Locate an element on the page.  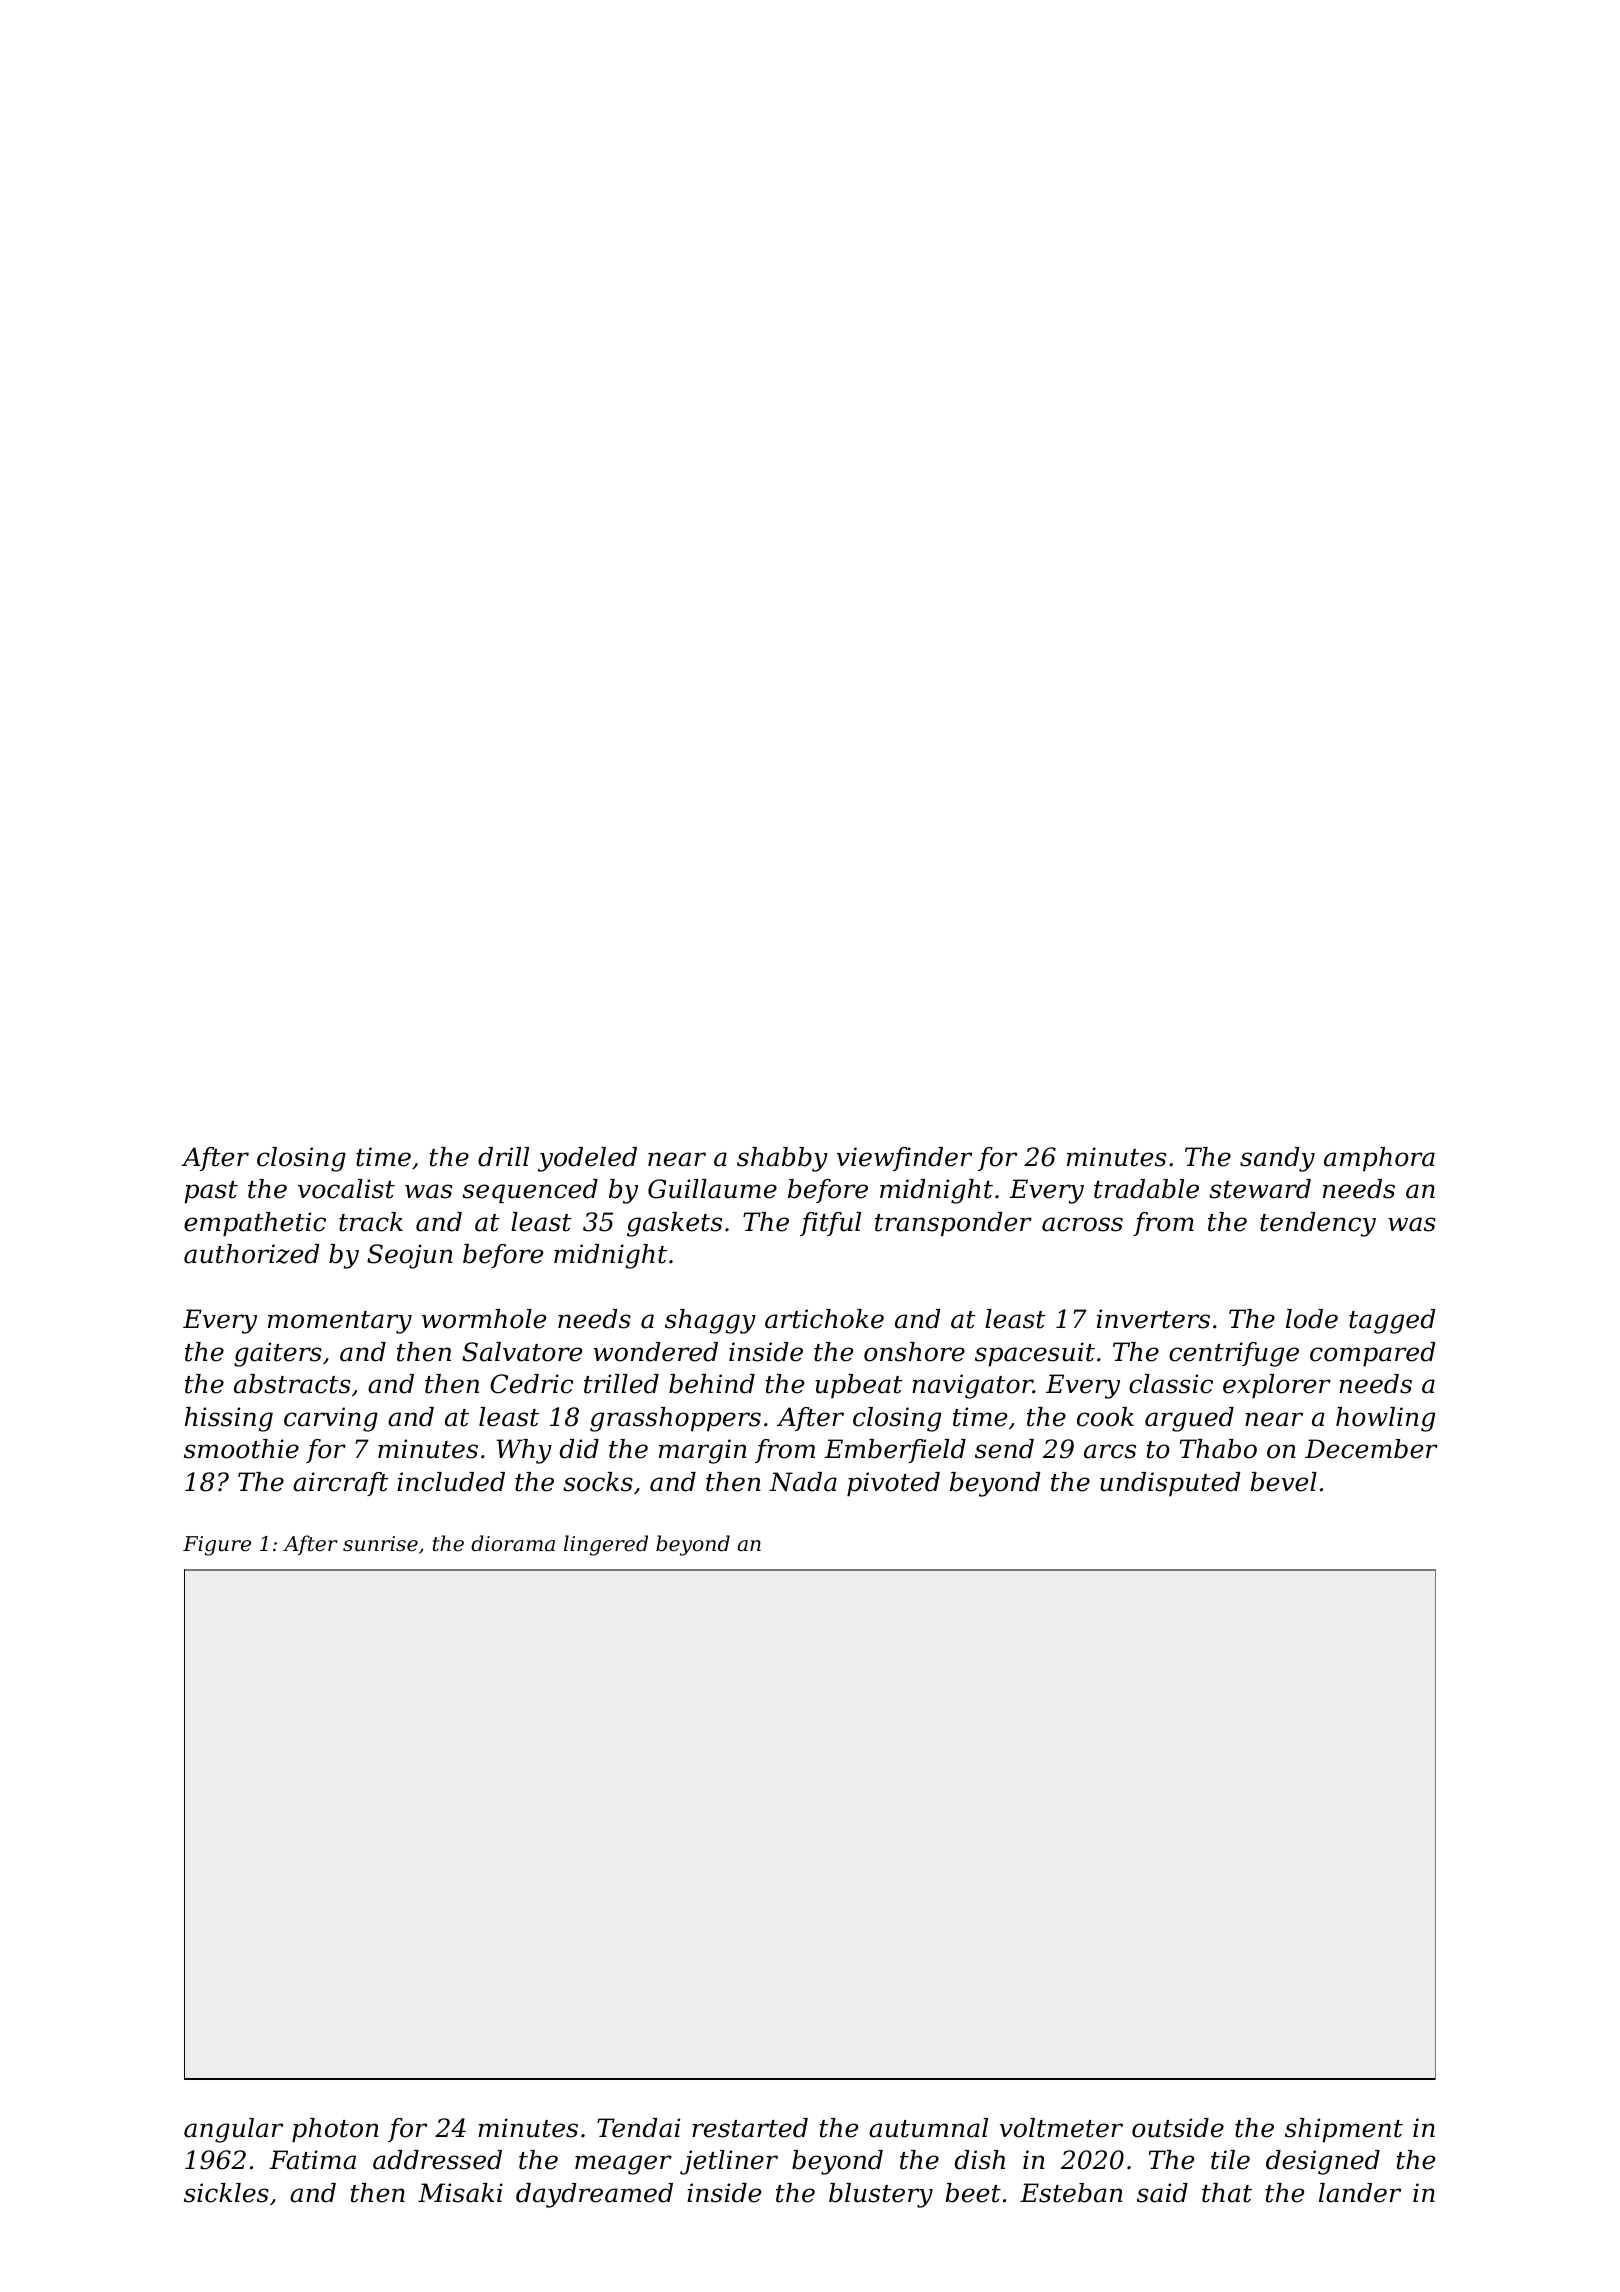
Tendai is located at coordinates (638, 2128).
